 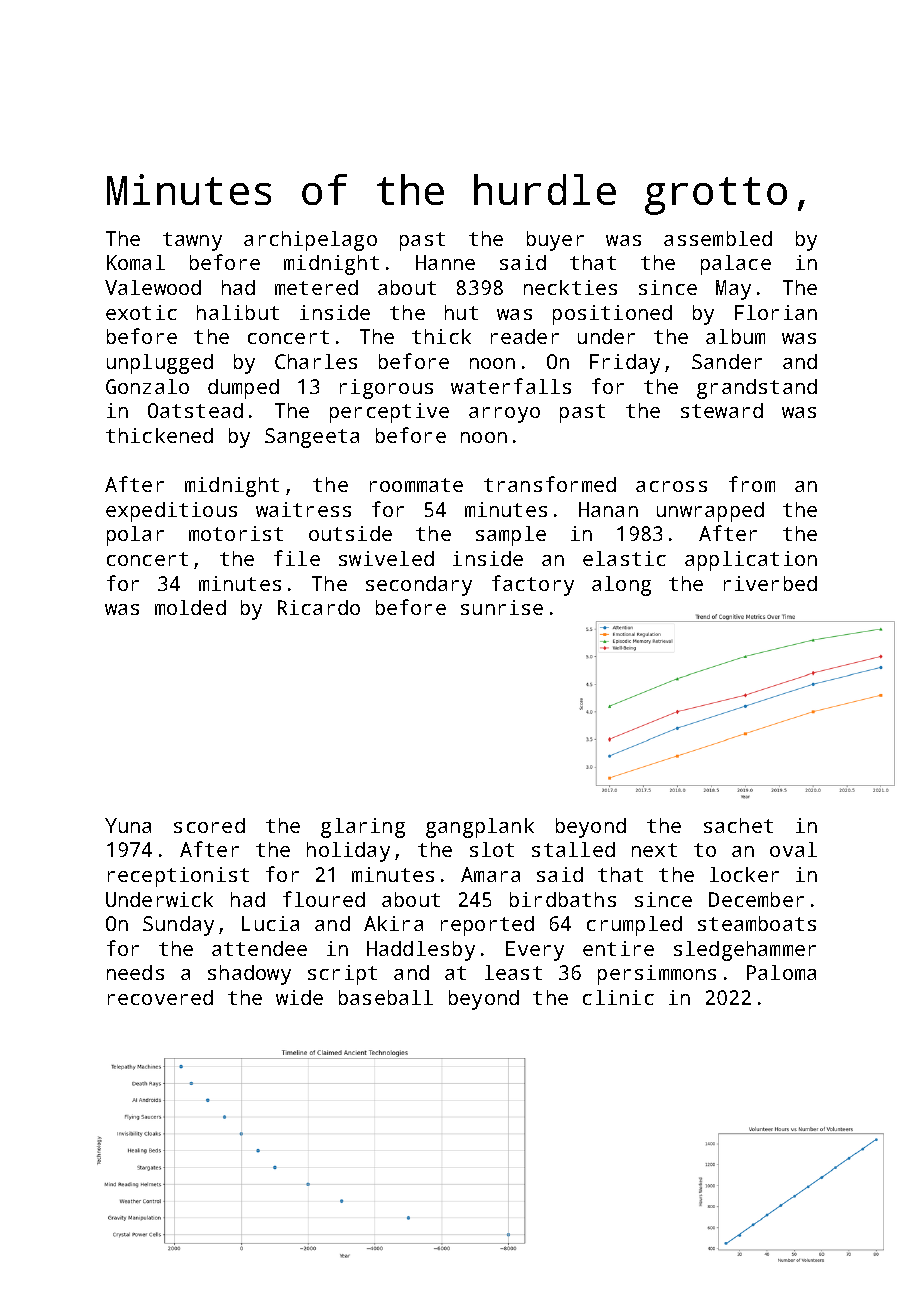 What do you see at coordinates (393, 923) in the image?
I see `Akira` at bounding box center [393, 923].
